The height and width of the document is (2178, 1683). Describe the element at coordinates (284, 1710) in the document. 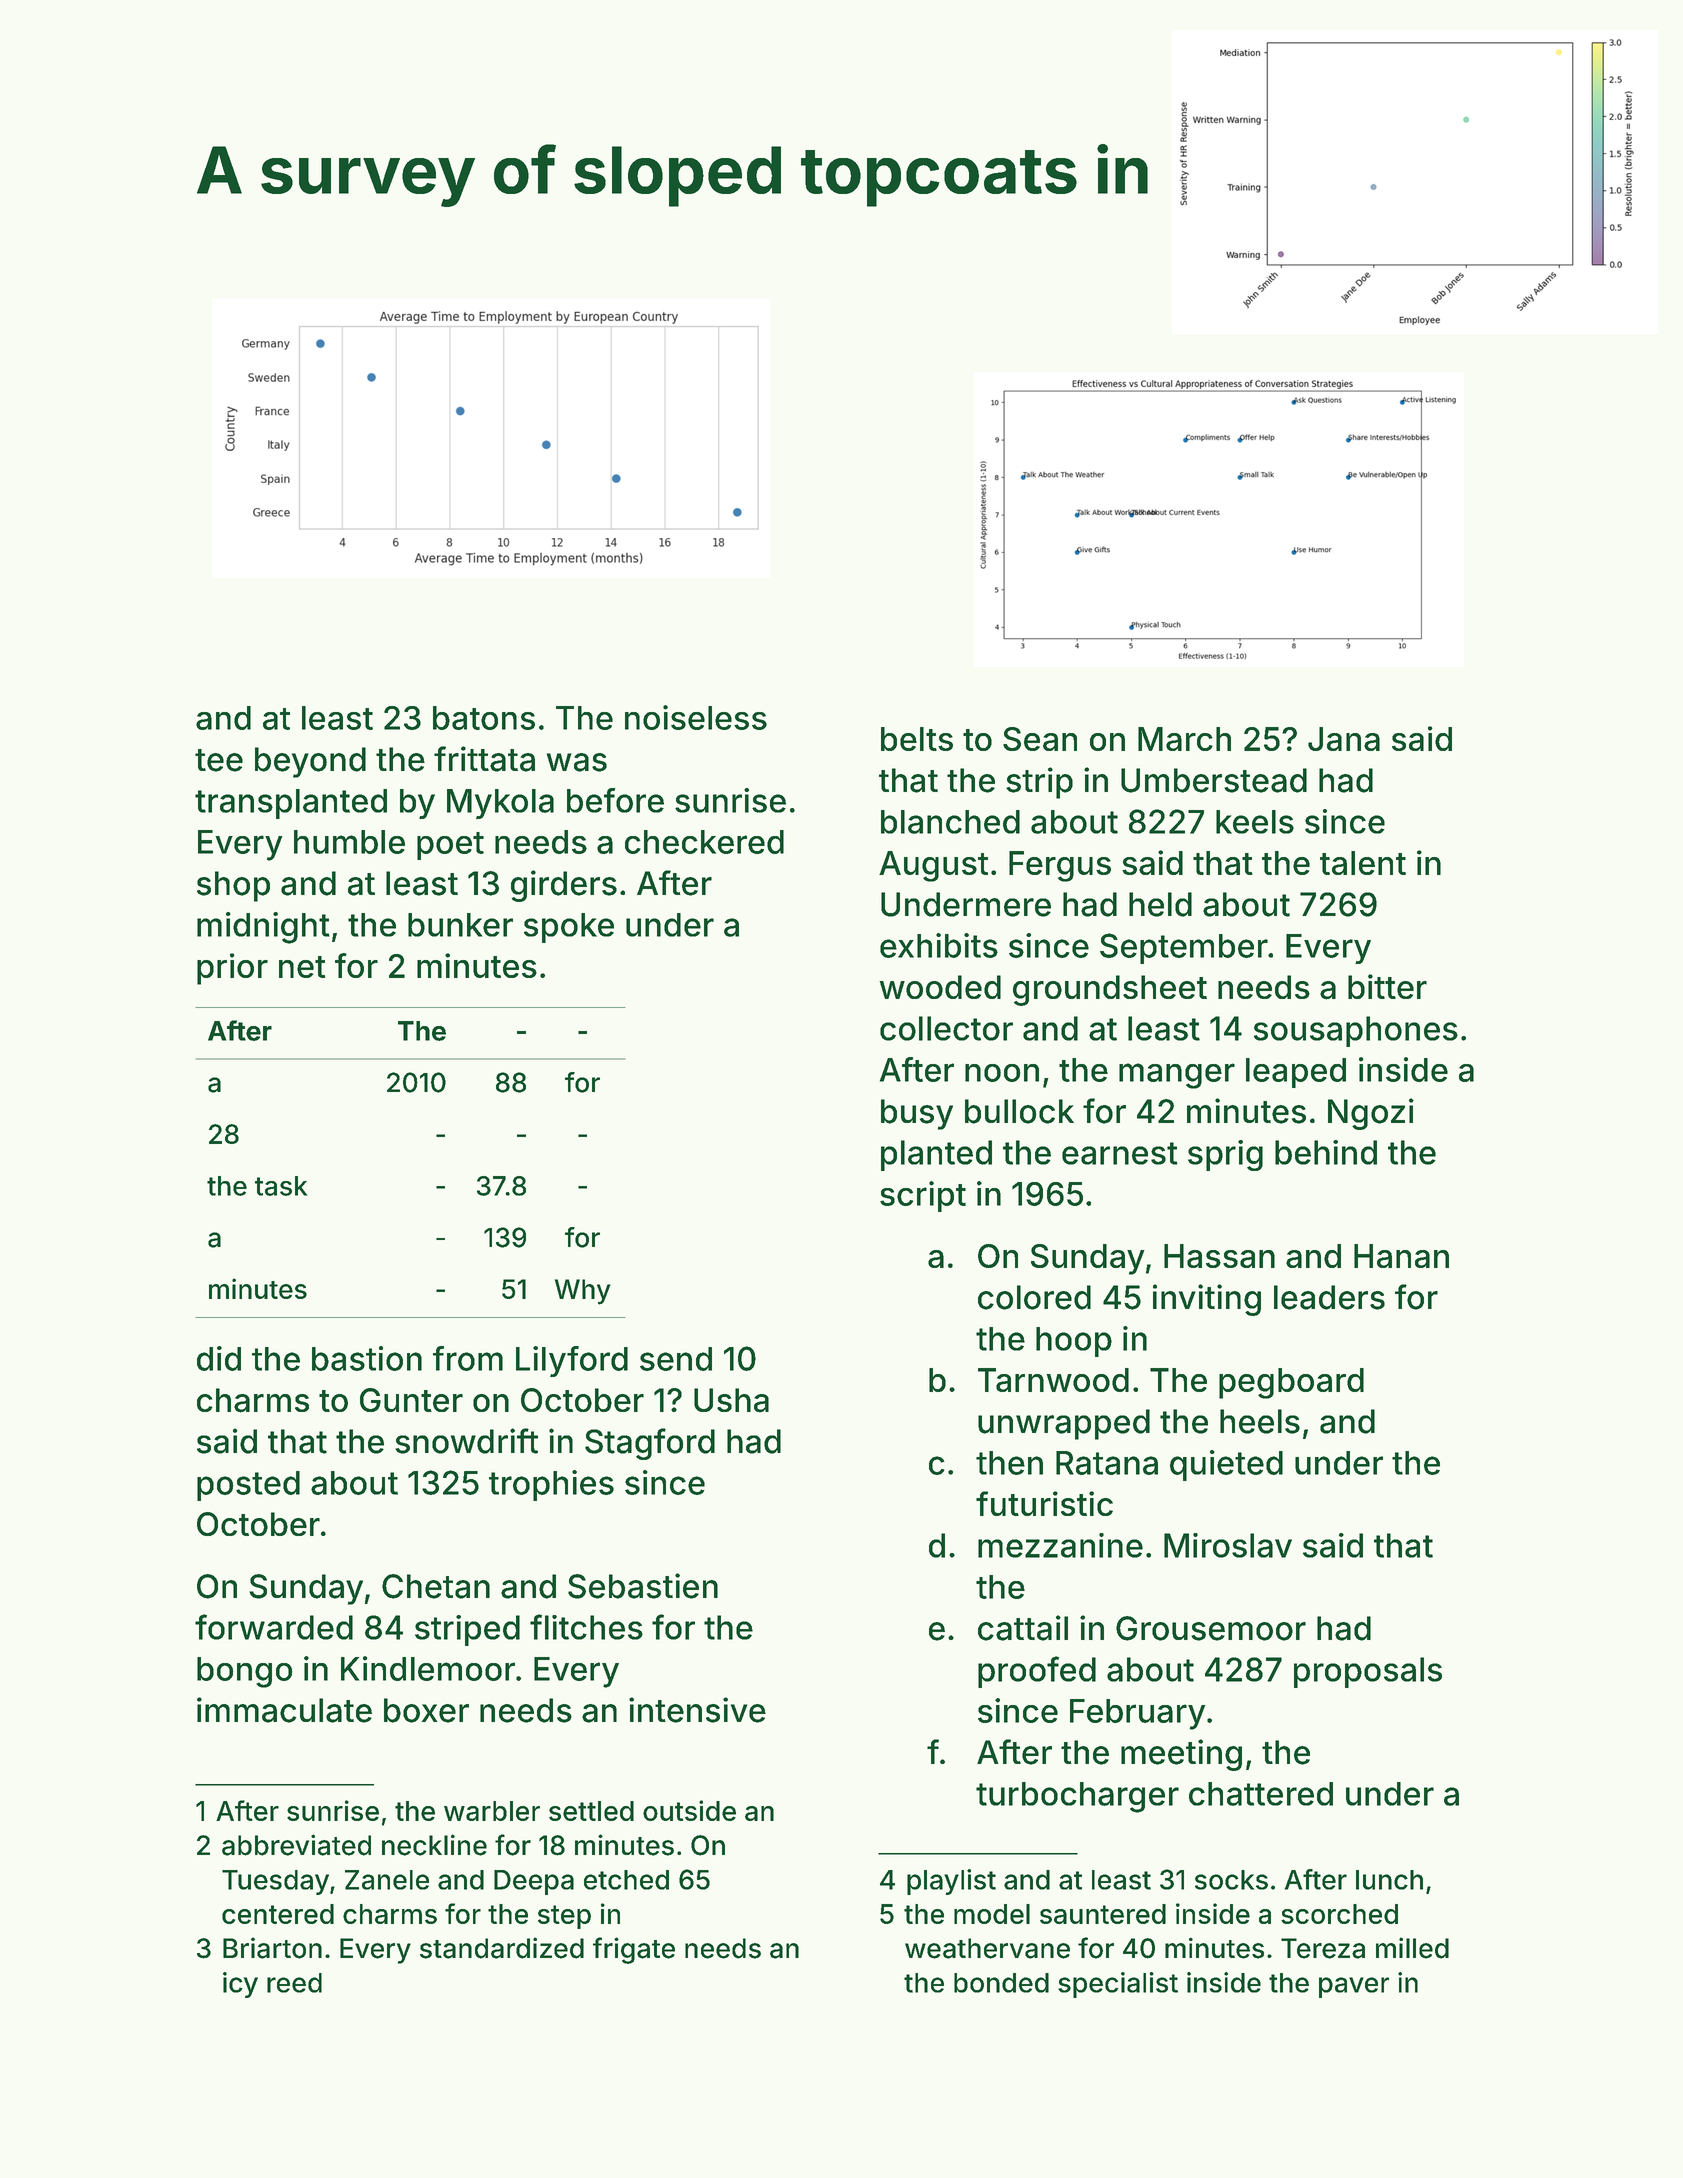

I see `immaculate` at that location.
